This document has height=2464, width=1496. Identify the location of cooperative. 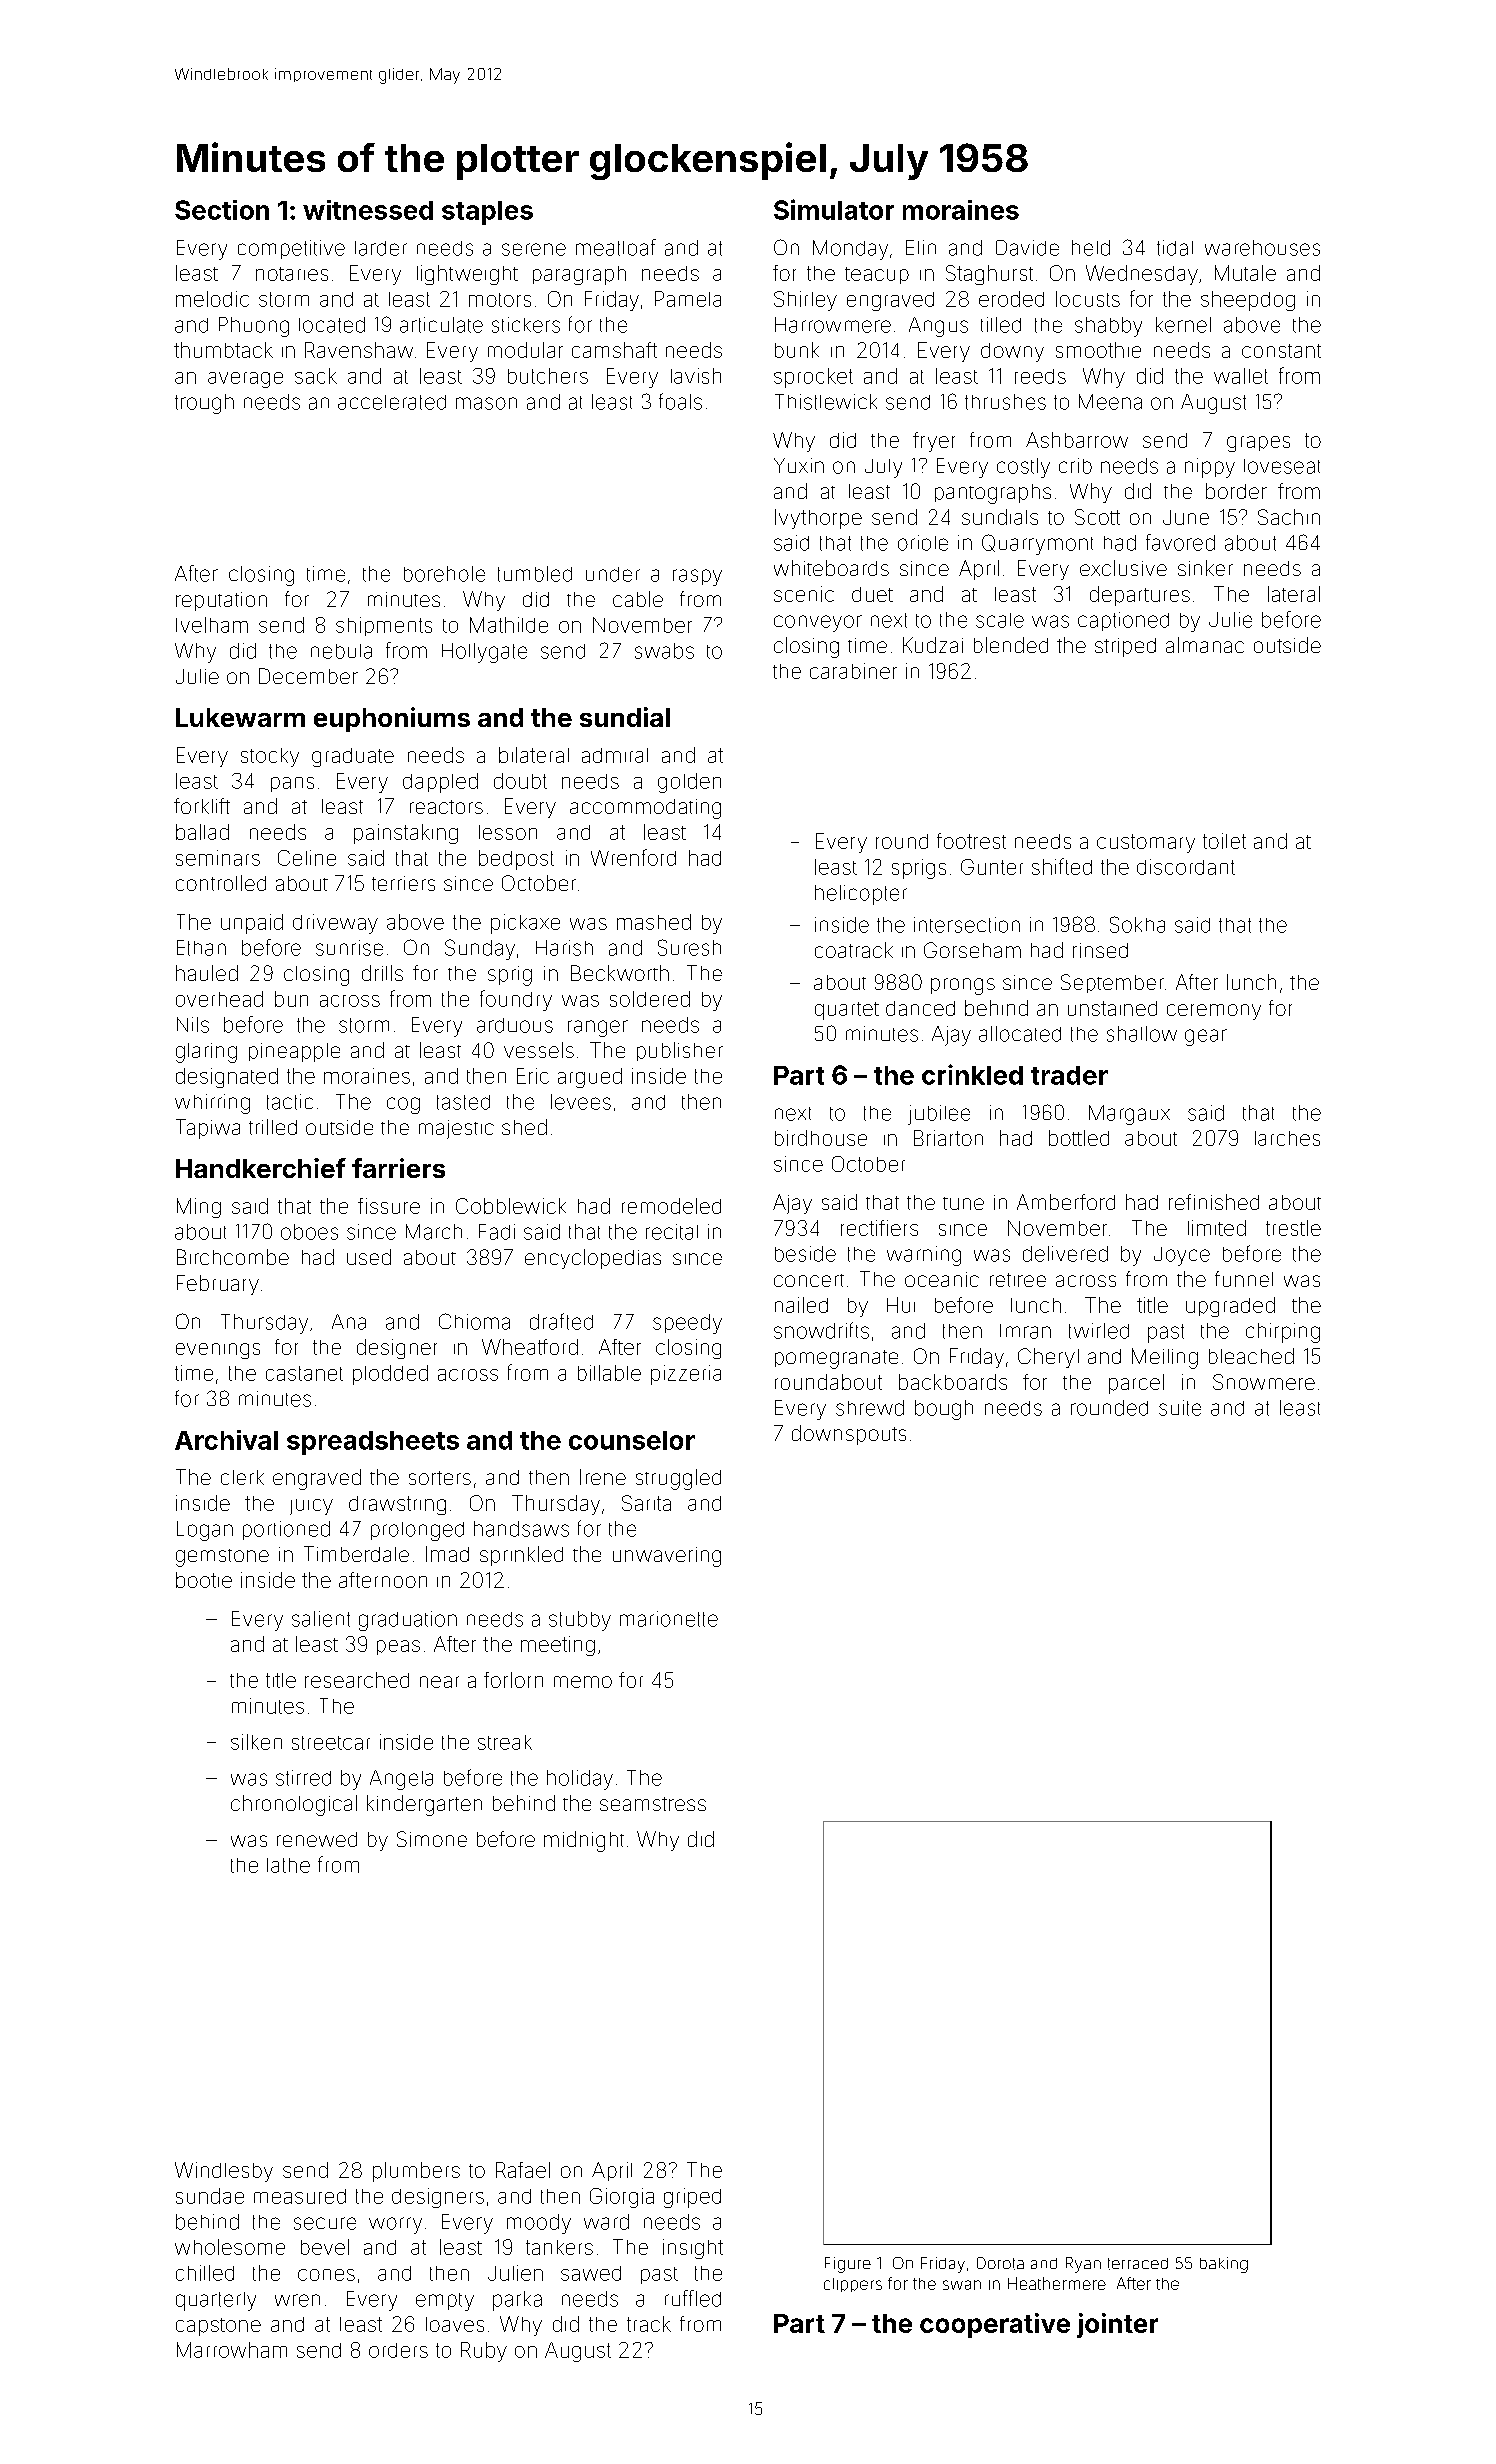
(995, 2325).
